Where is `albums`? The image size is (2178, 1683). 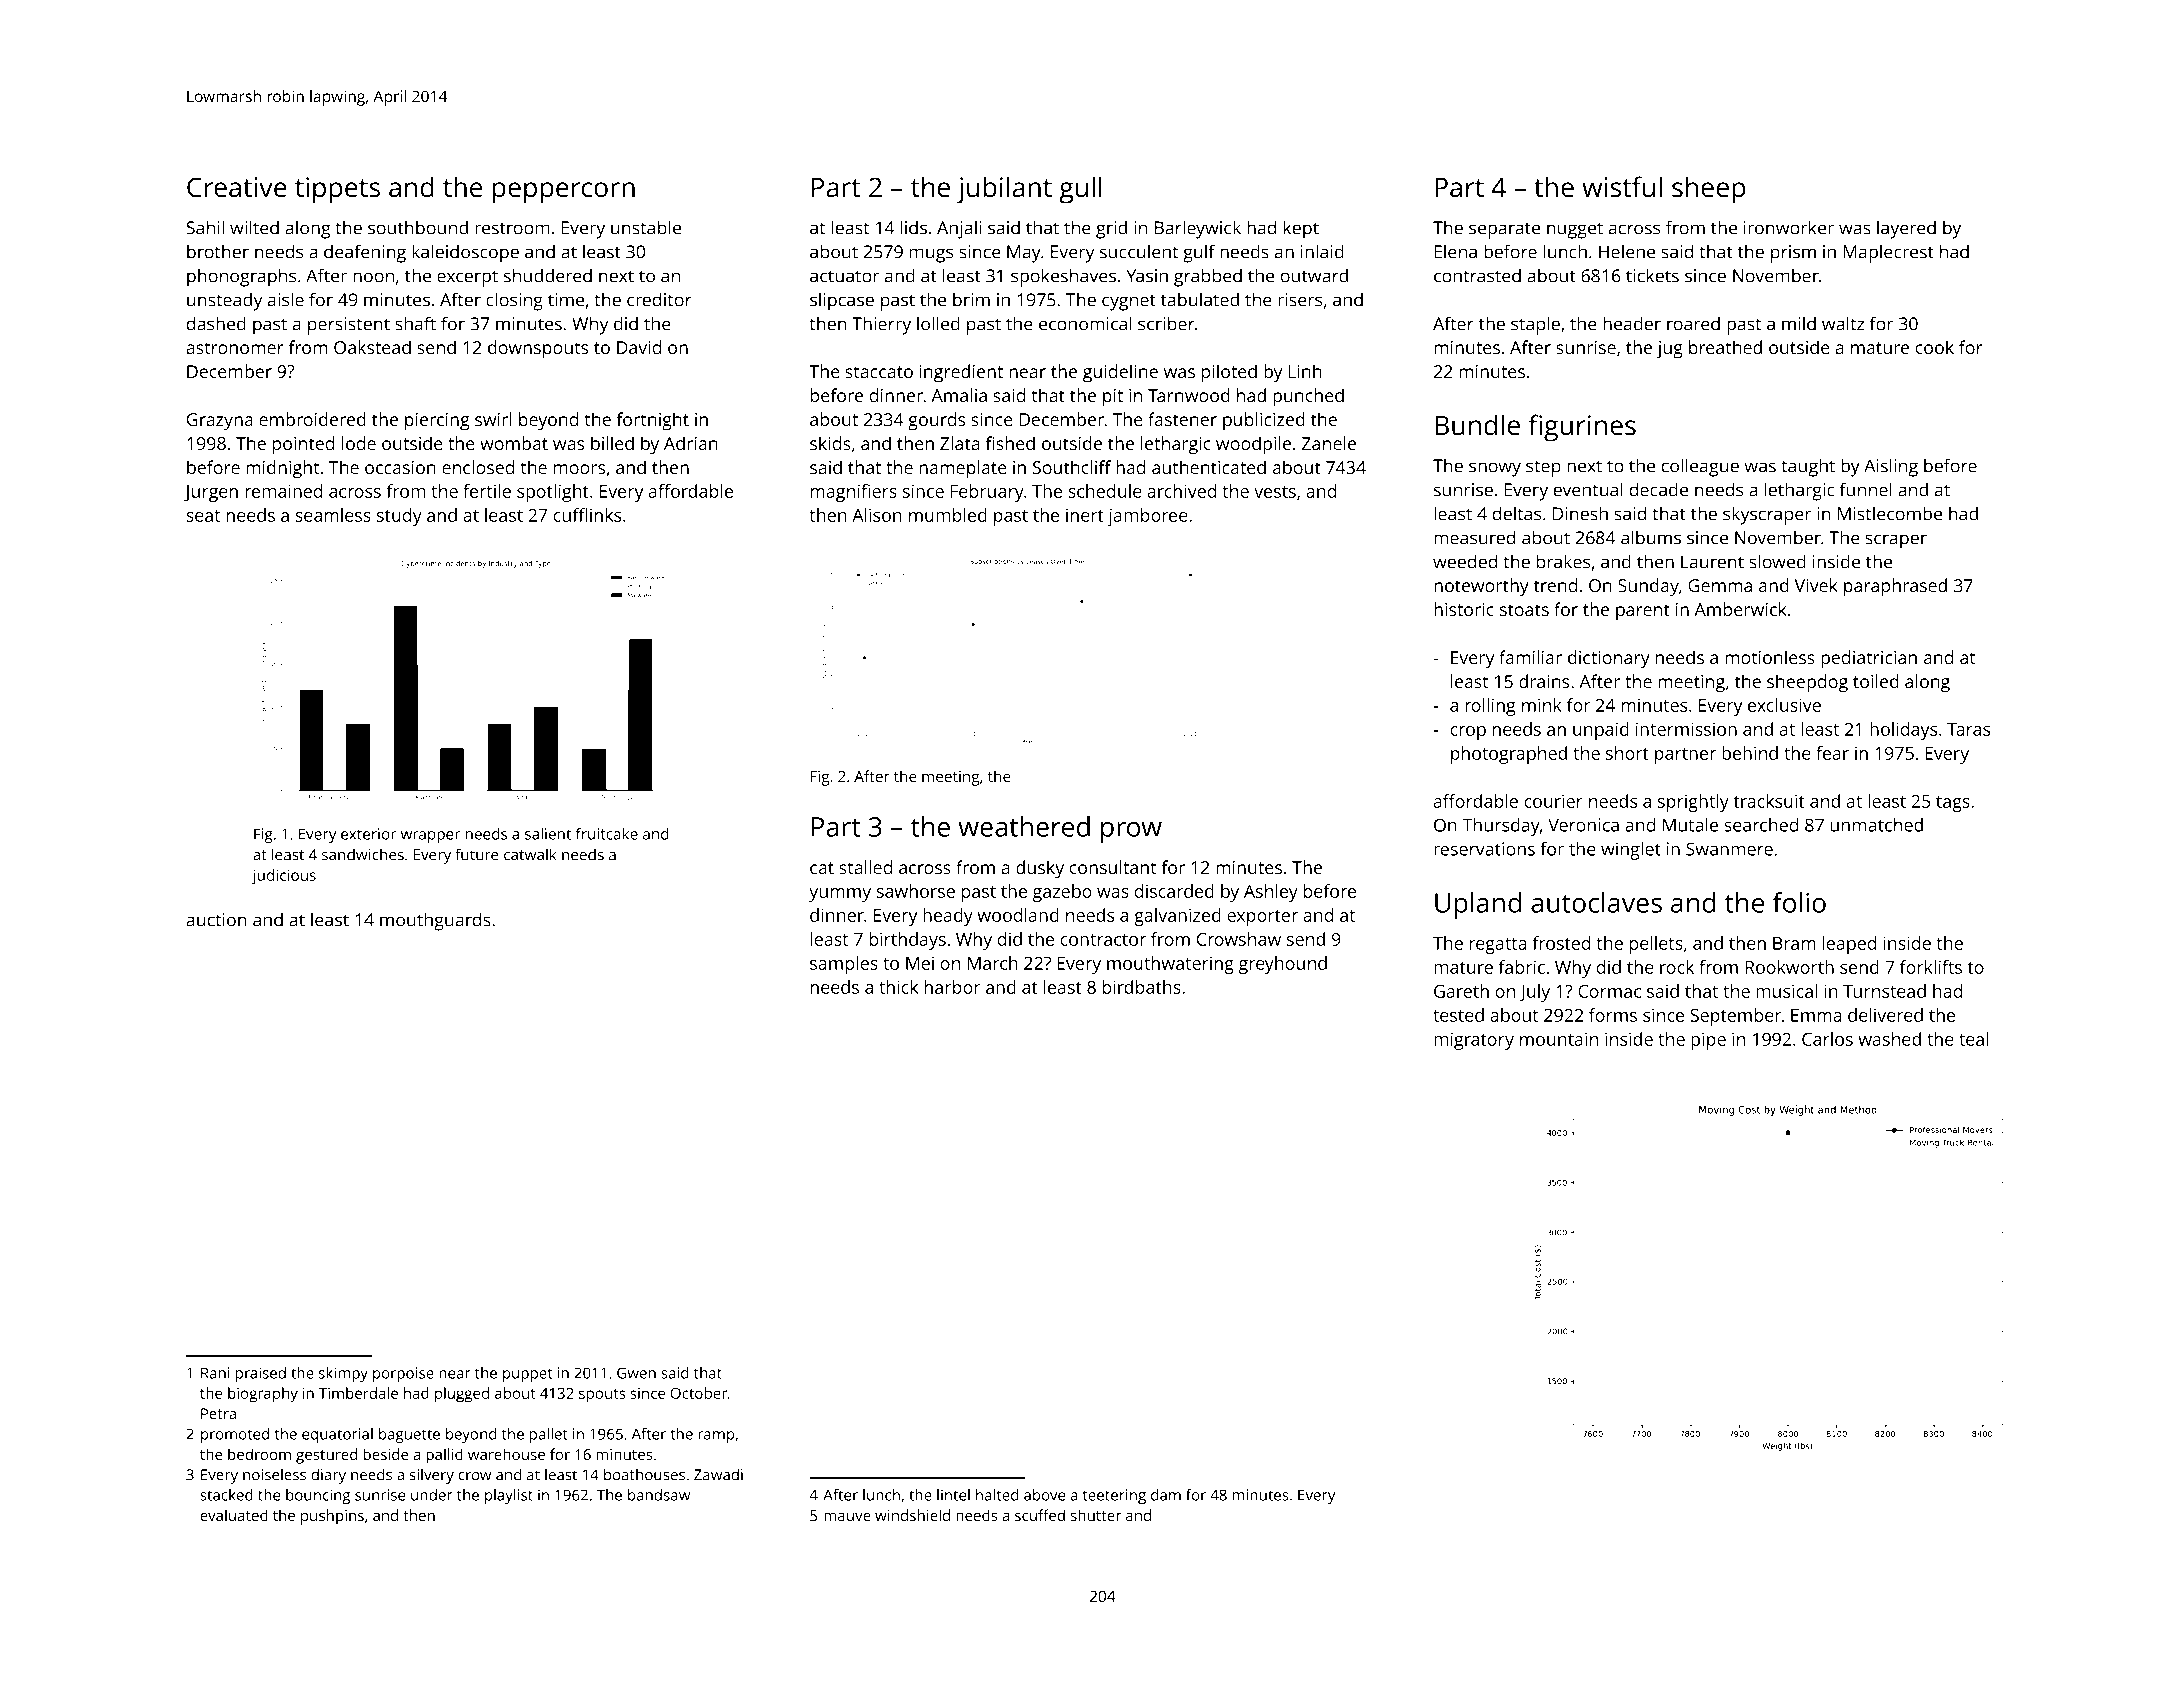
albums is located at coordinates (1651, 537).
